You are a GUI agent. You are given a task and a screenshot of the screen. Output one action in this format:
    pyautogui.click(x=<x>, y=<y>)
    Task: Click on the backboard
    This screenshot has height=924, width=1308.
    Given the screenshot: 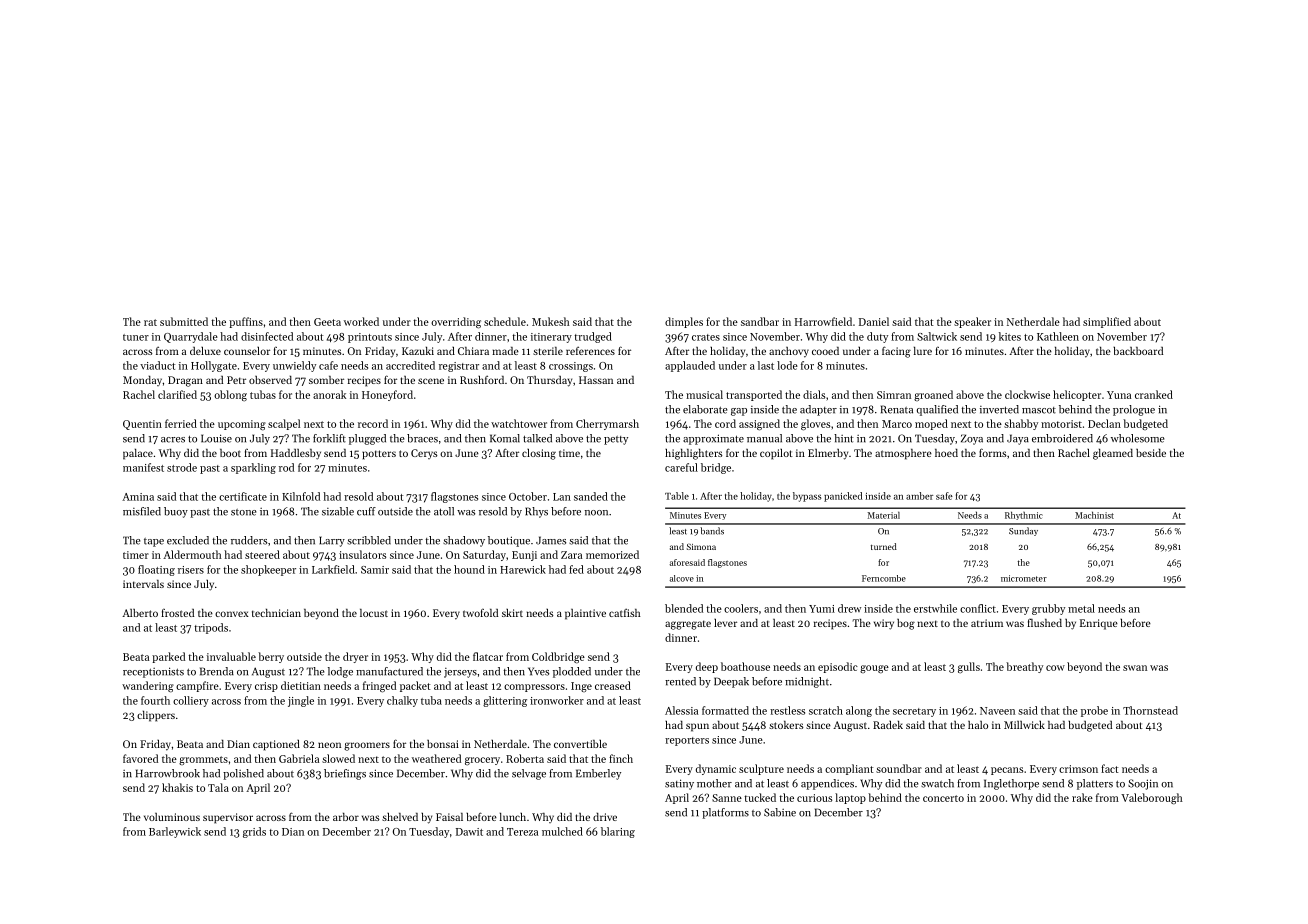 What is the action you would take?
    pyautogui.click(x=1138, y=351)
